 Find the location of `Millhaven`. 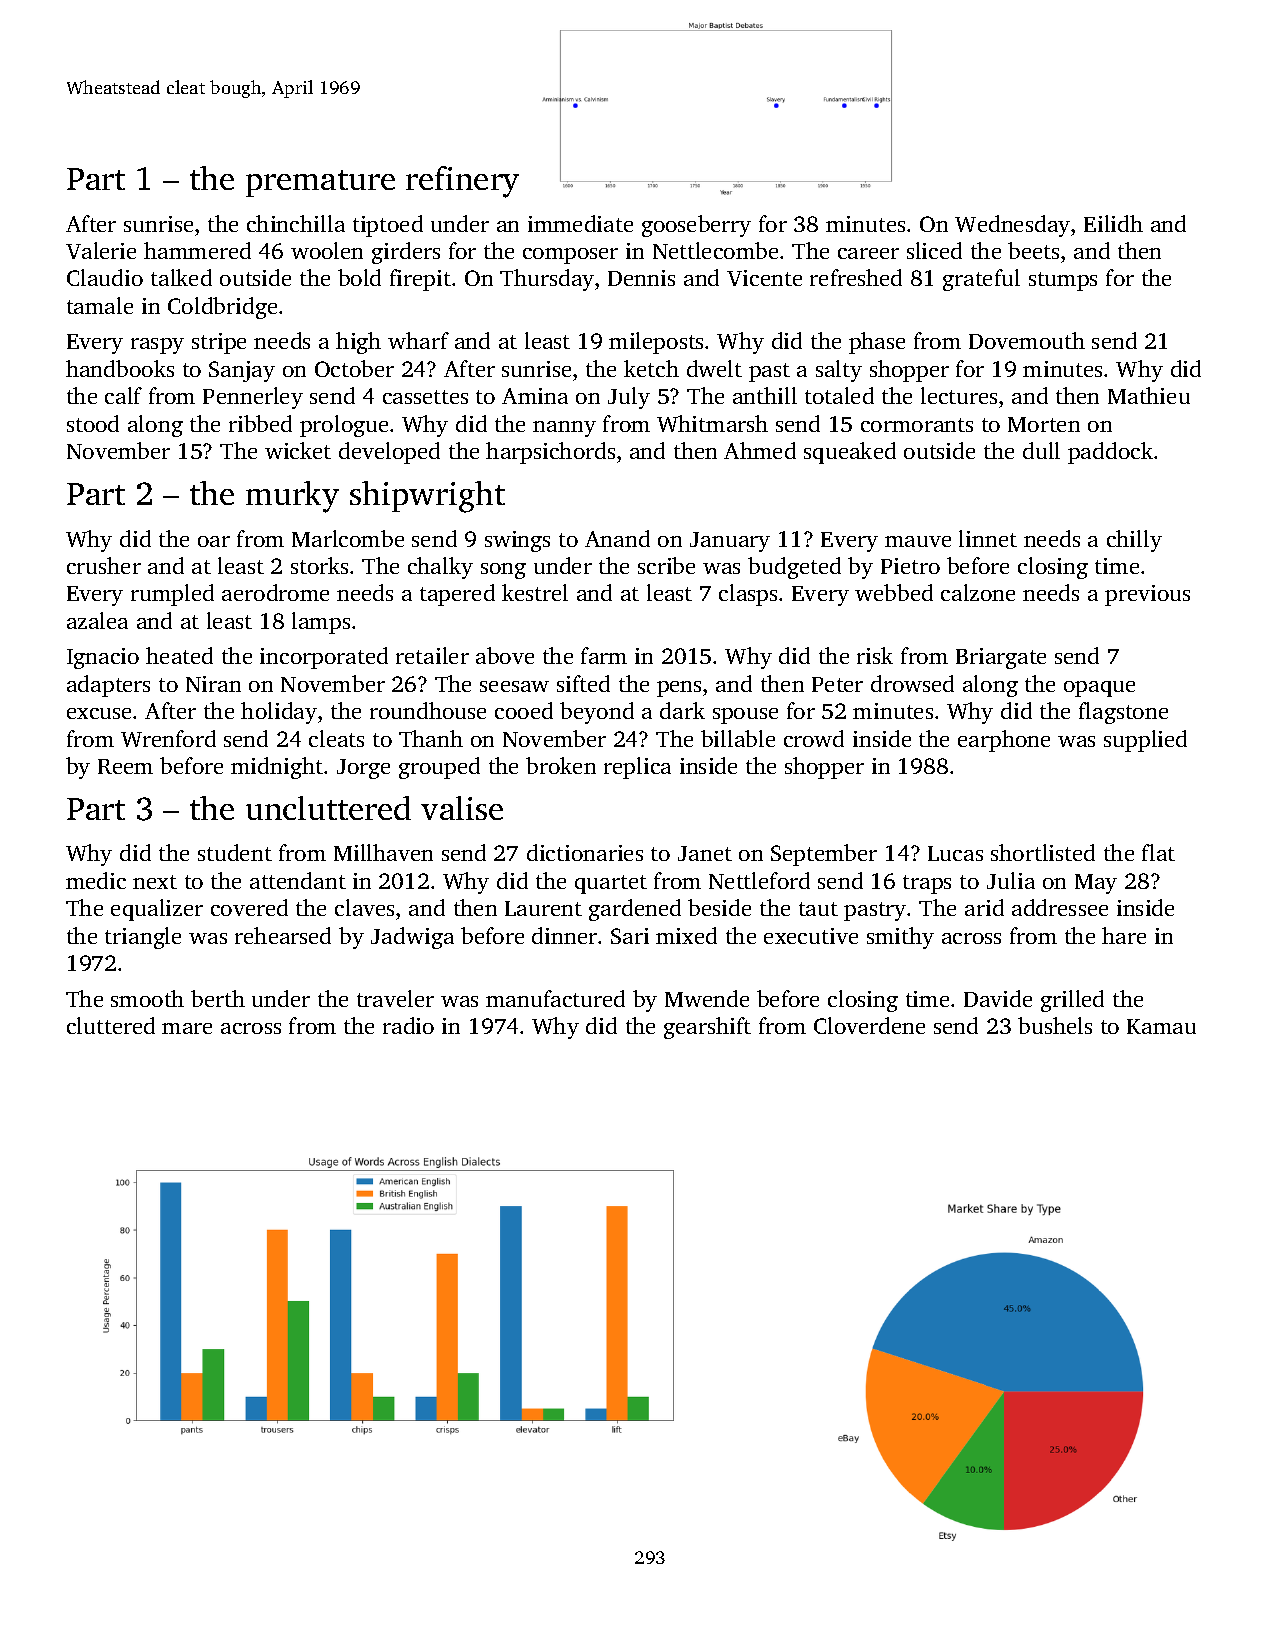

Millhaven is located at coordinates (383, 852).
